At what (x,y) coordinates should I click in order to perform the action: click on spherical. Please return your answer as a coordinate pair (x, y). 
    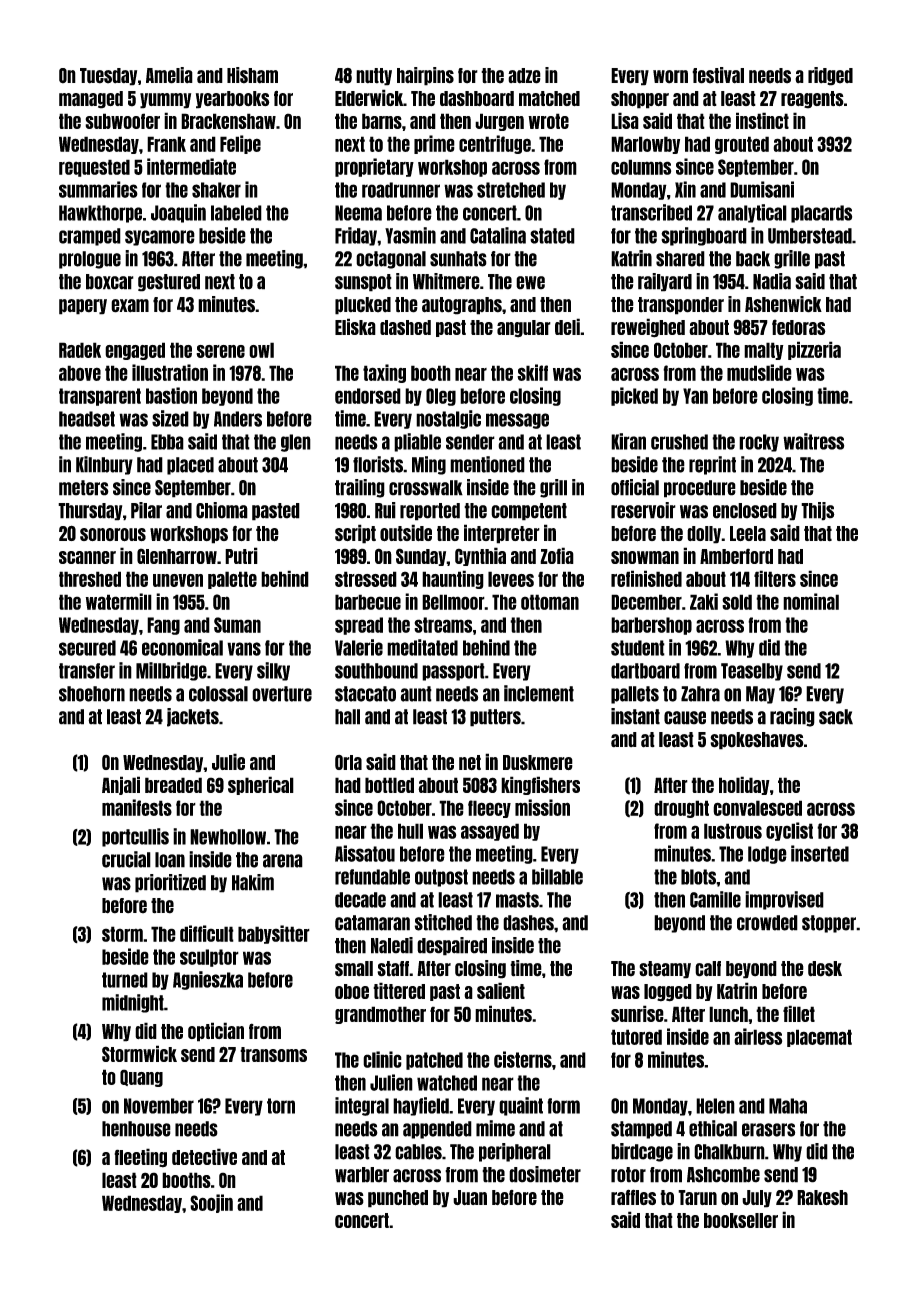
    Looking at the image, I should click on (261, 785).
